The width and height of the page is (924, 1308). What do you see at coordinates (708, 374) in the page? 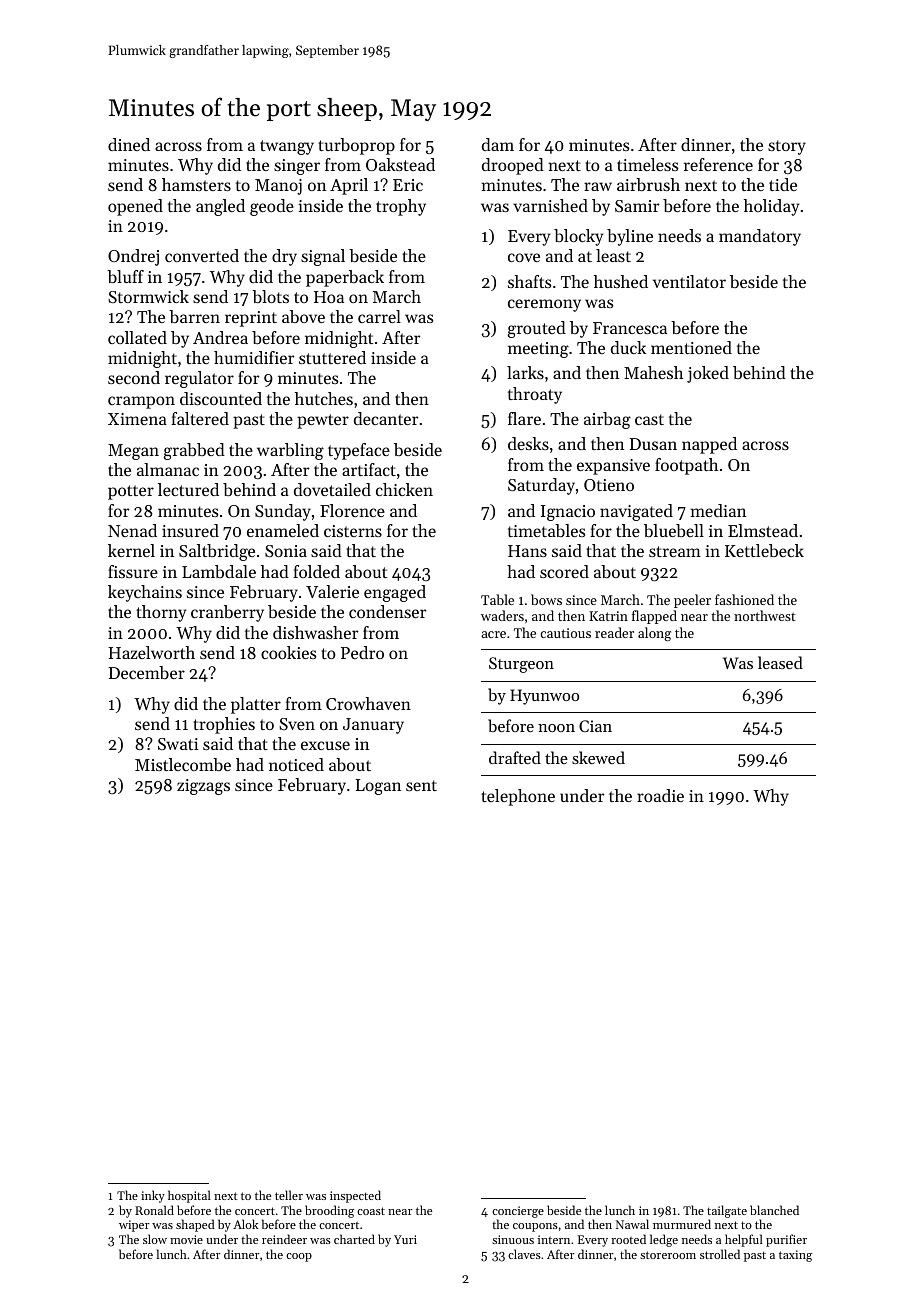
I see `joked` at bounding box center [708, 374].
